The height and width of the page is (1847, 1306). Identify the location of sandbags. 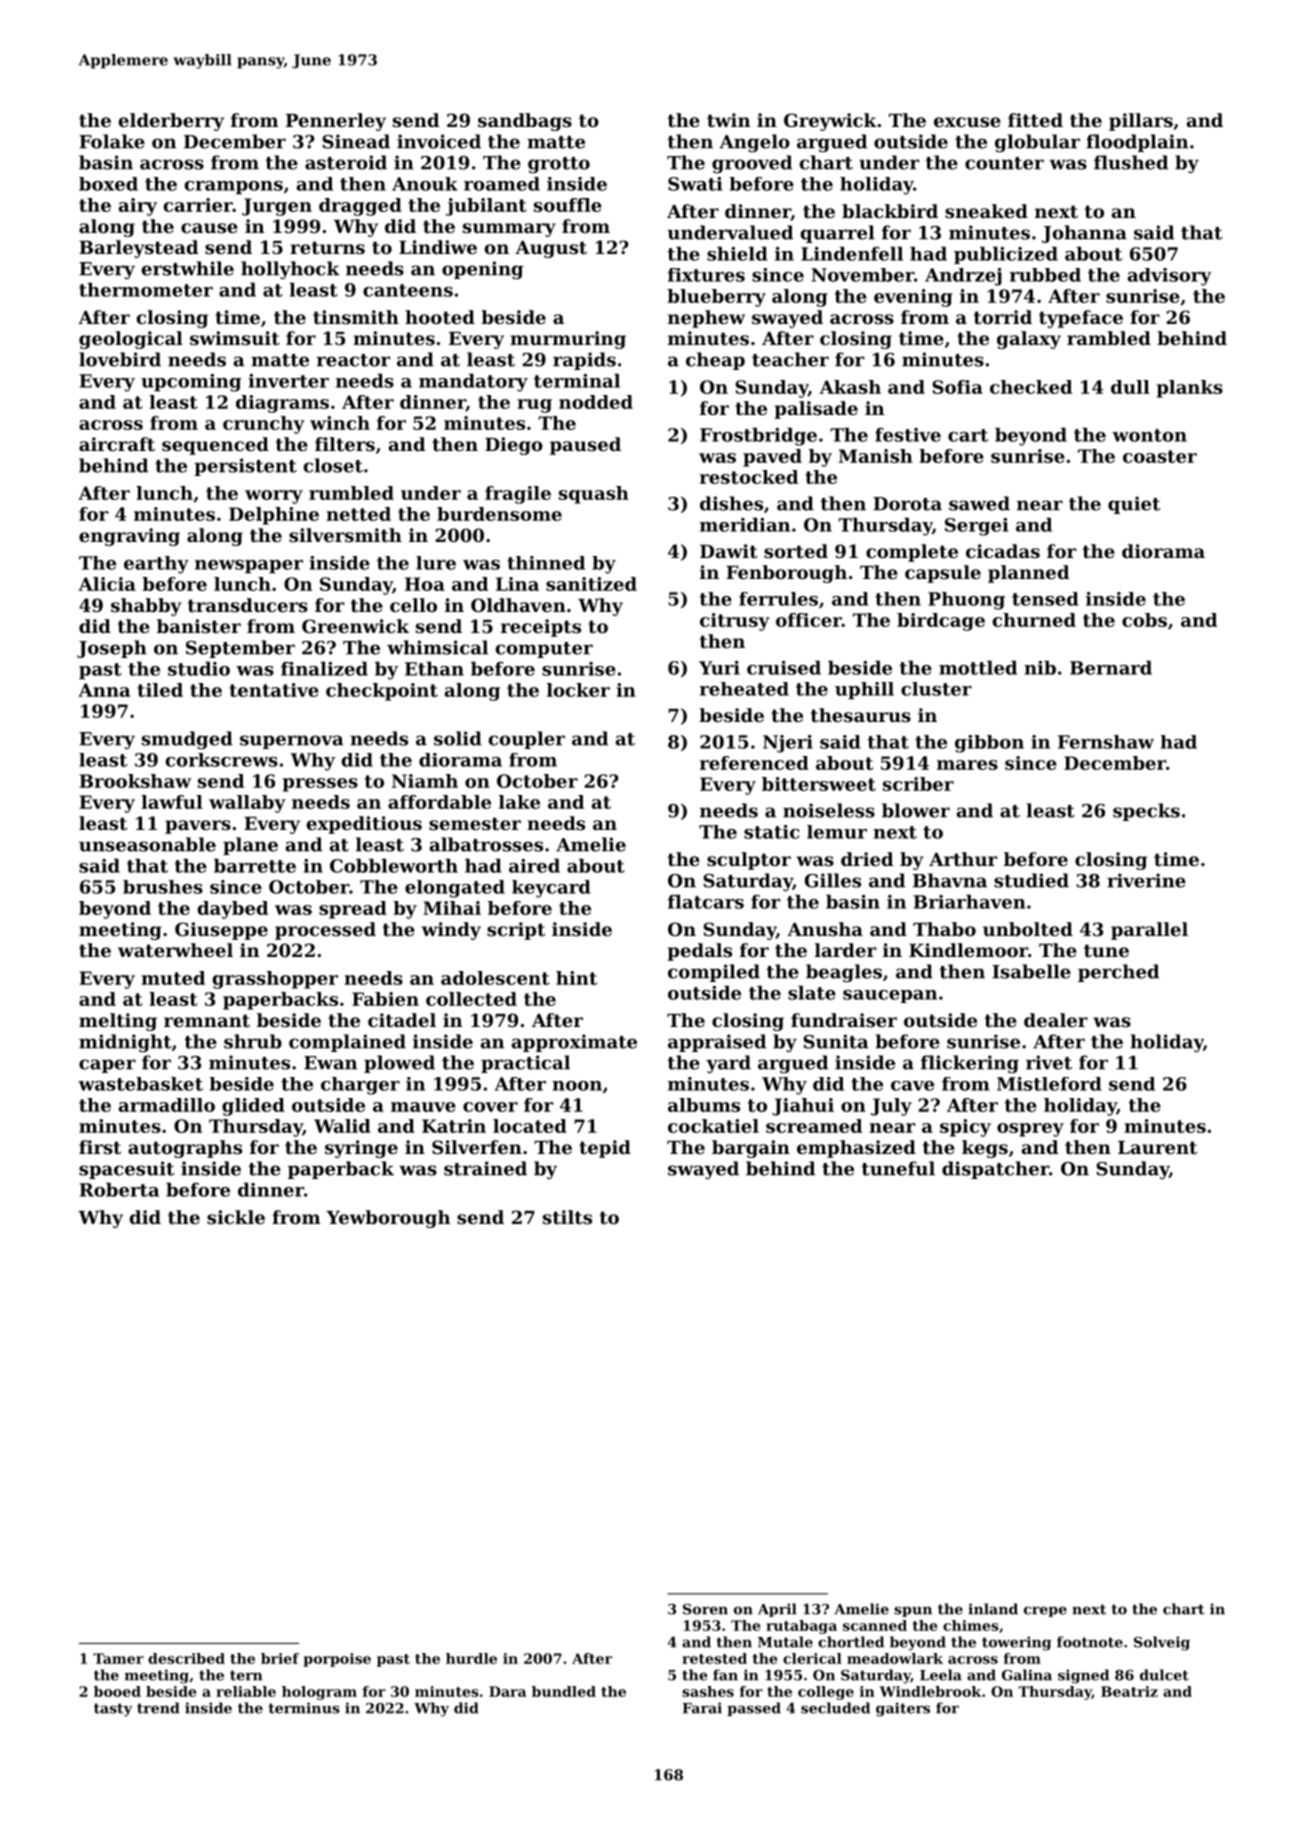
(525, 122).
